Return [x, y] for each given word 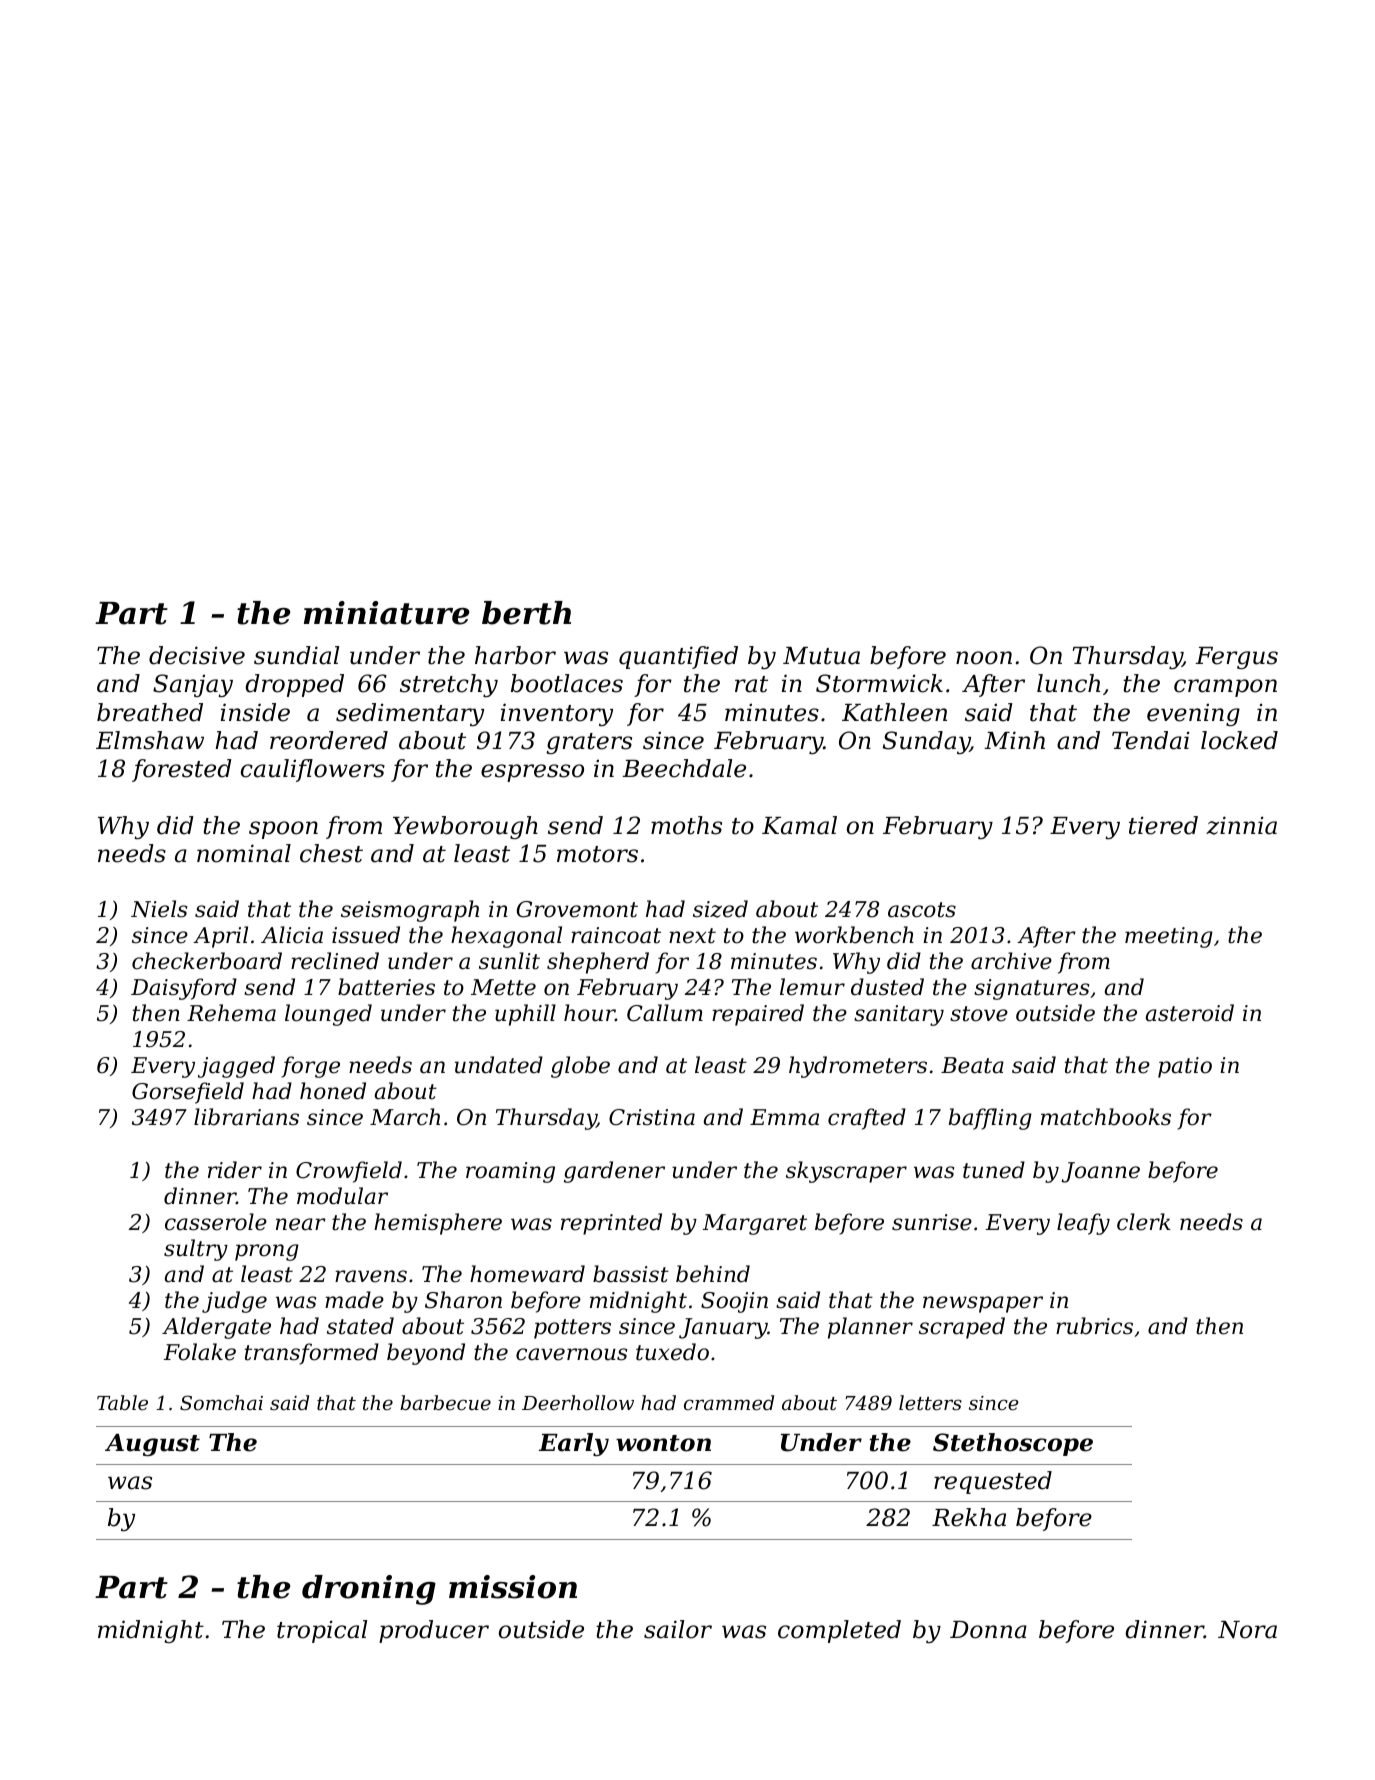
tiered [1163, 825]
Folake [200, 1352]
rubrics [1094, 1326]
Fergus [1236, 658]
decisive [197, 655]
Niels [159, 909]
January [723, 1328]
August [152, 1445]
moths [686, 825]
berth [526, 613]
